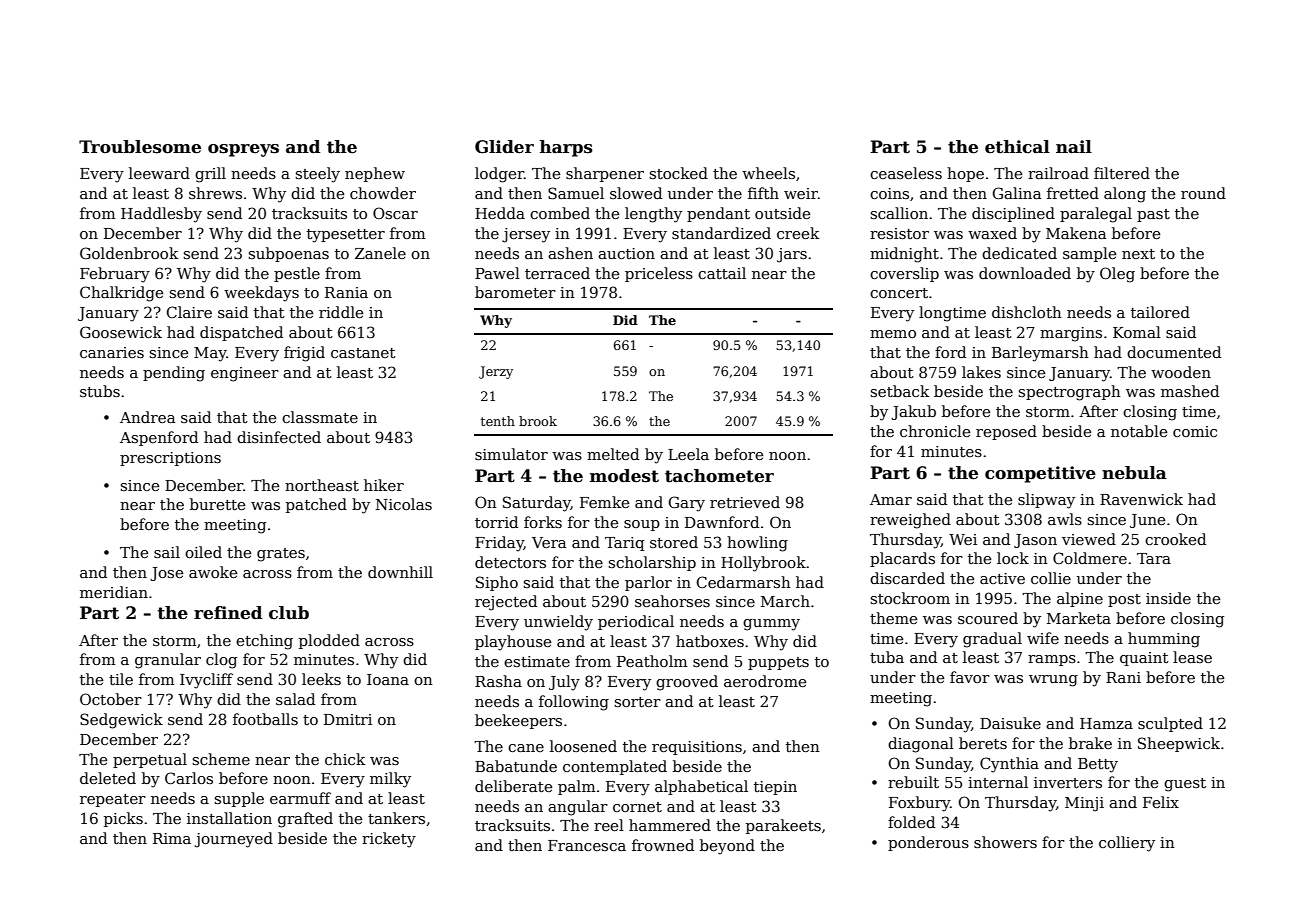  What do you see at coordinates (265, 719) in the screenshot?
I see `footballs` at bounding box center [265, 719].
